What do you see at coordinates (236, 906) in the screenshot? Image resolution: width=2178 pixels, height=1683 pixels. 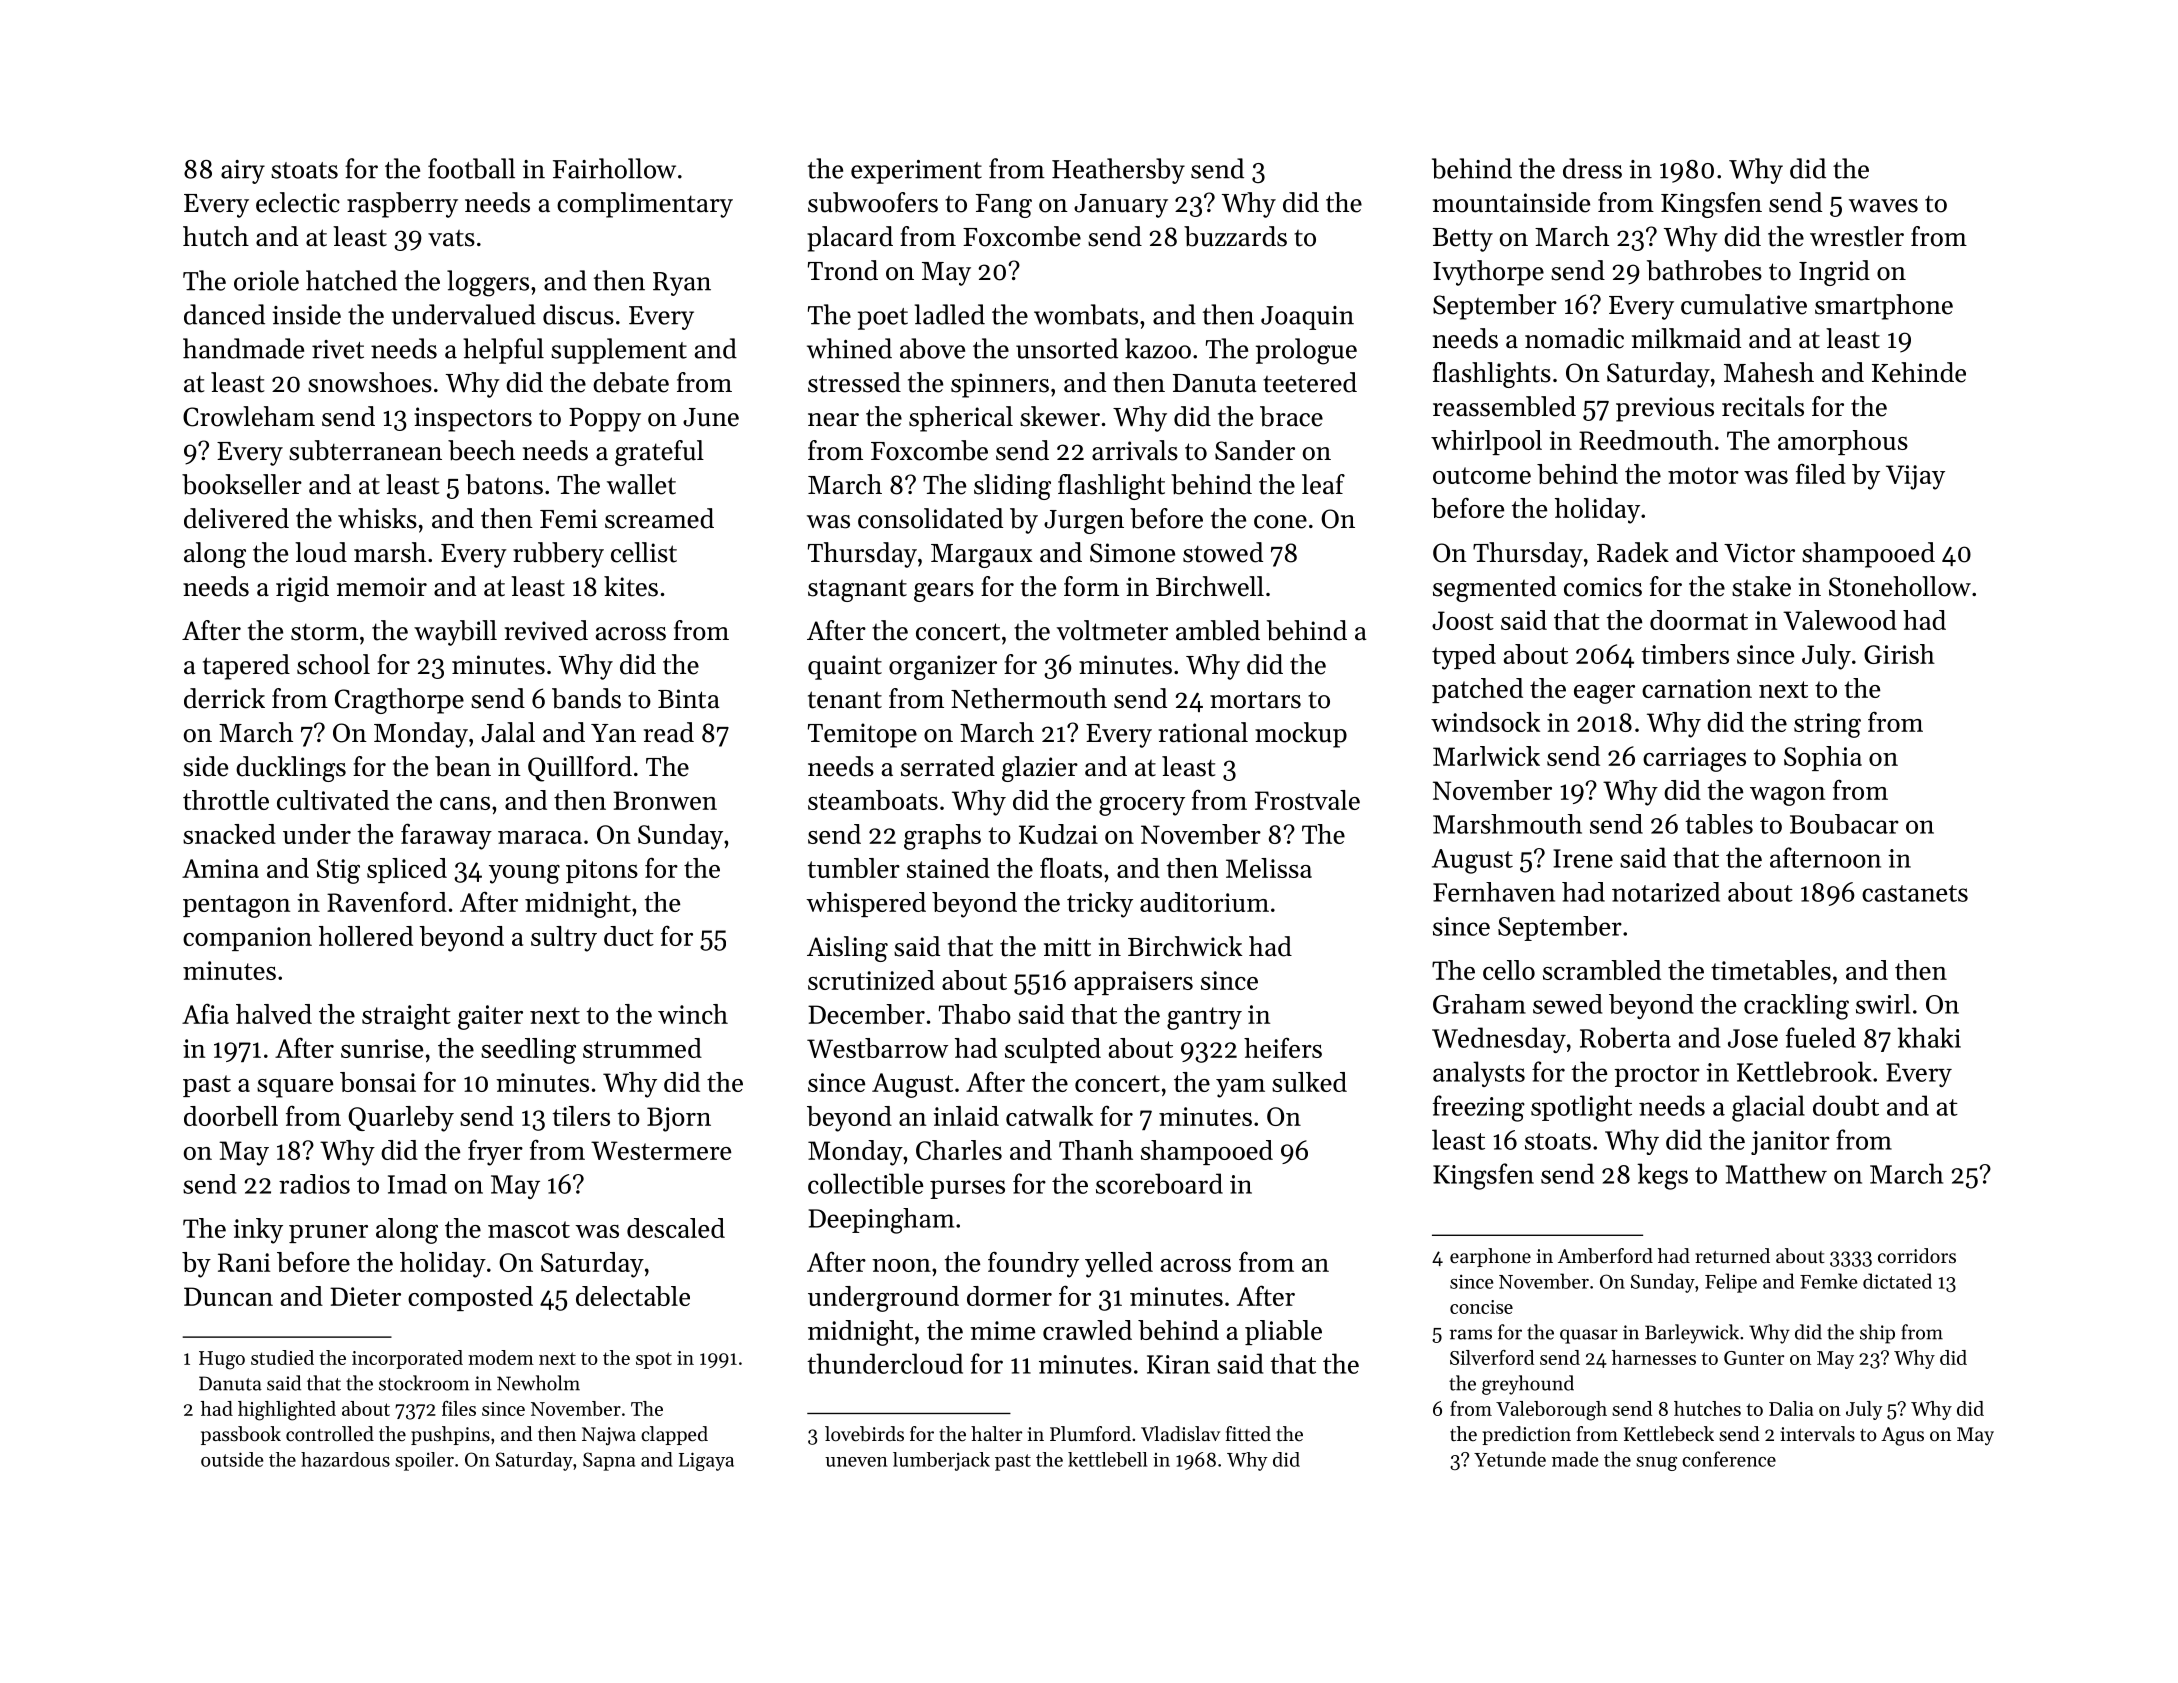 I see `pentagon` at bounding box center [236, 906].
